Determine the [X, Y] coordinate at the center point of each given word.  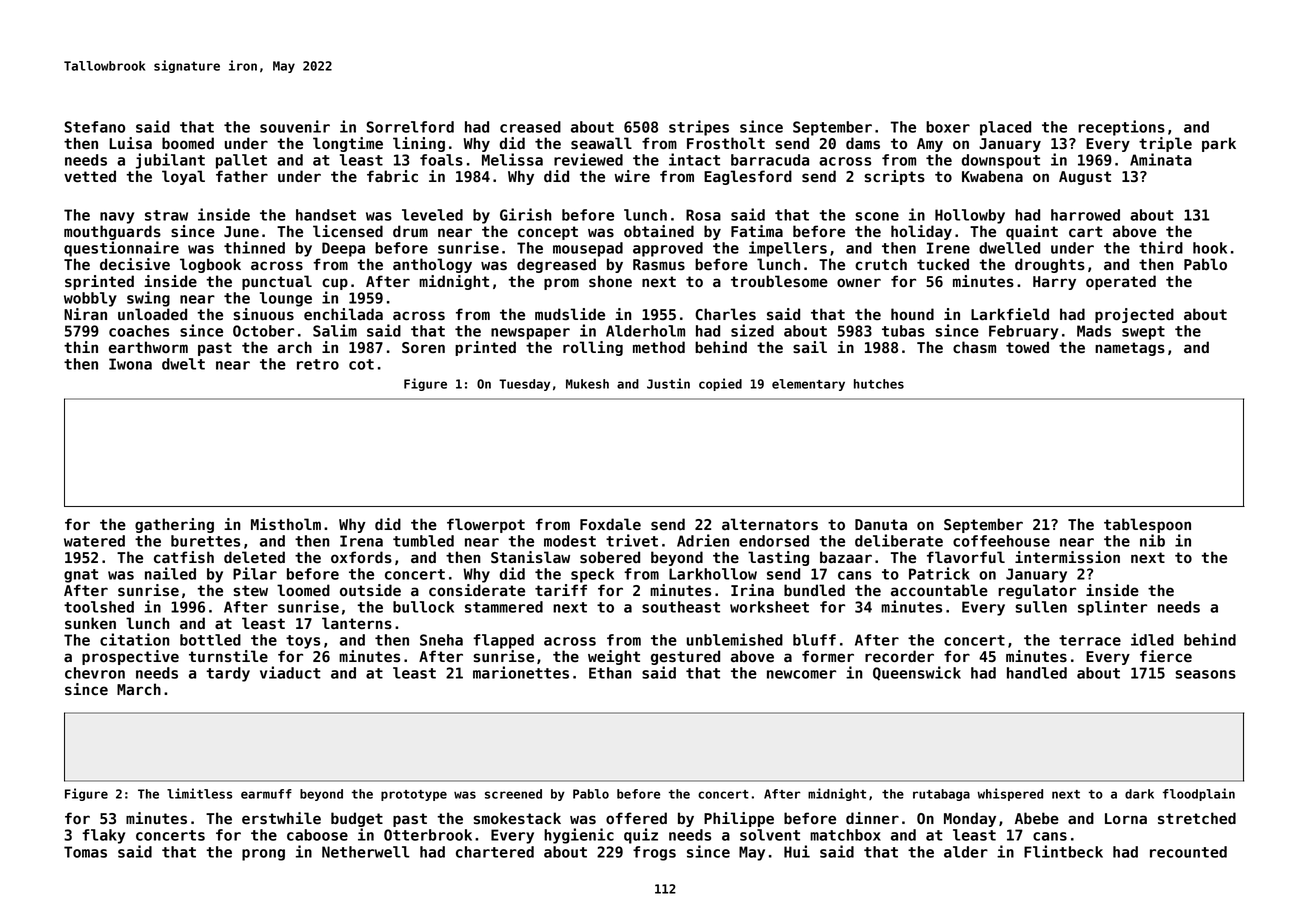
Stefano [94, 127]
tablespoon [1147, 525]
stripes [699, 128]
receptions [1121, 128]
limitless [199, 793]
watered [94, 541]
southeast [681, 607]
